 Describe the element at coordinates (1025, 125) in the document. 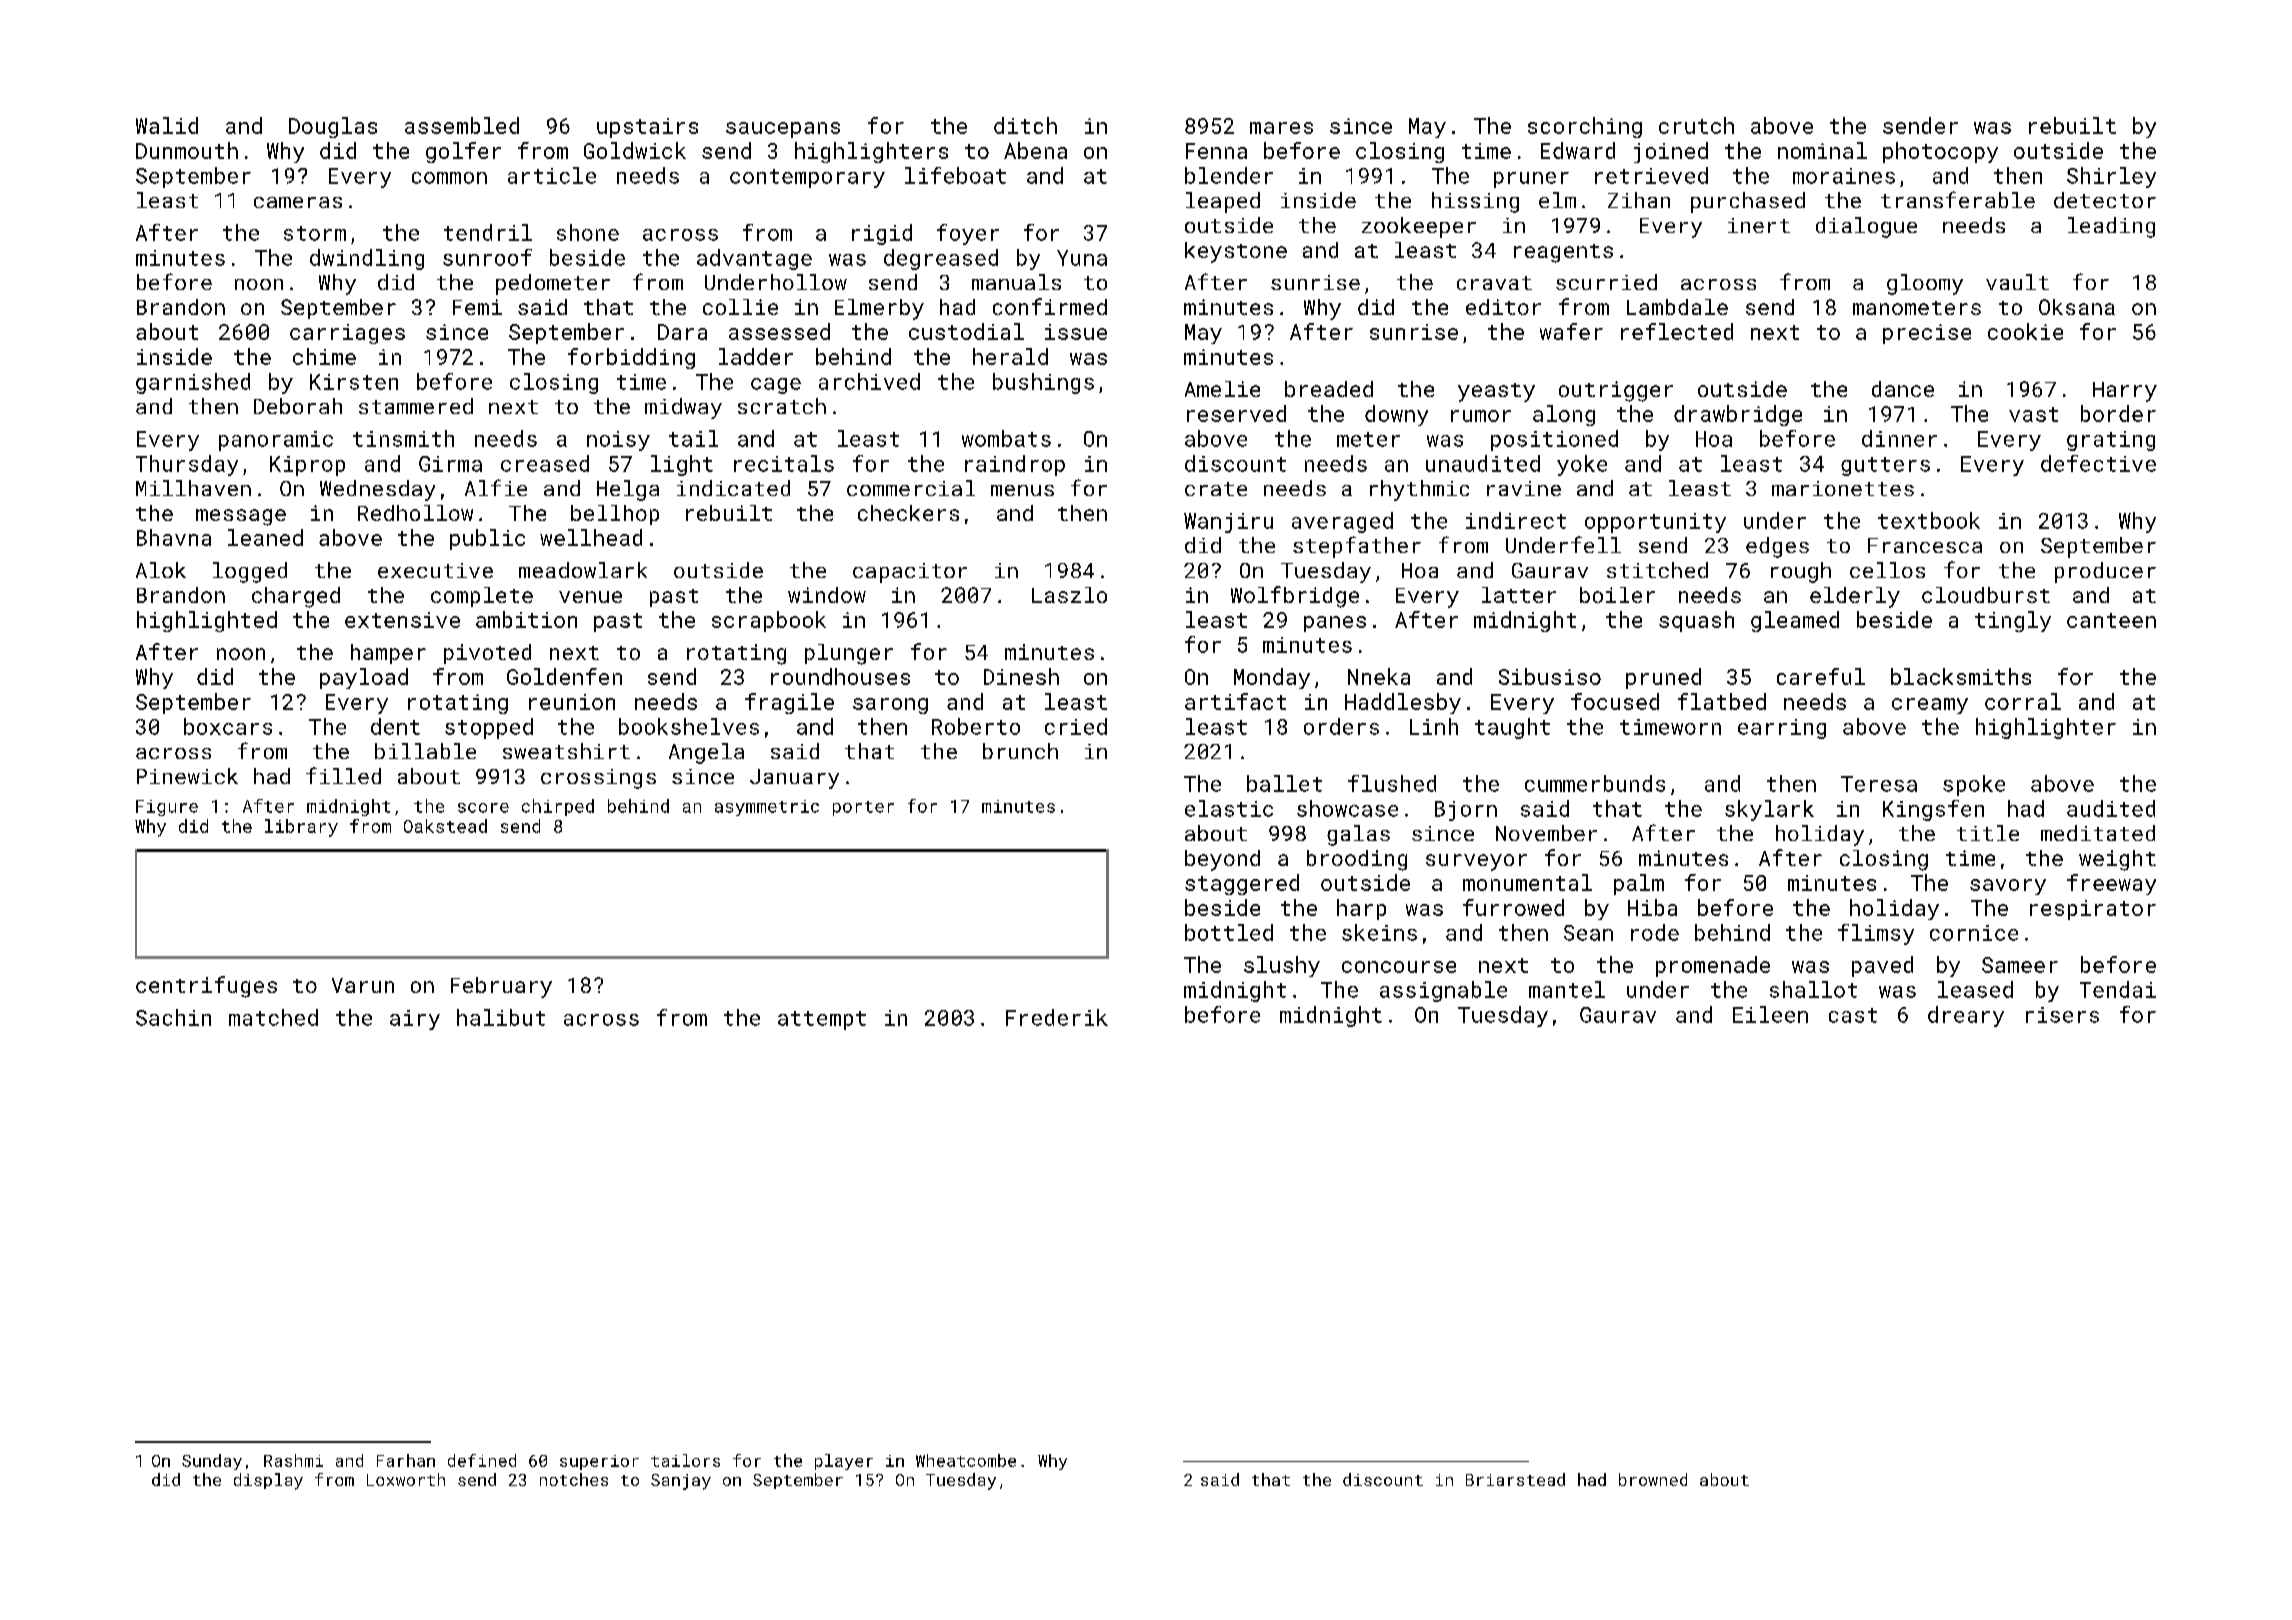

I see `ditch` at that location.
